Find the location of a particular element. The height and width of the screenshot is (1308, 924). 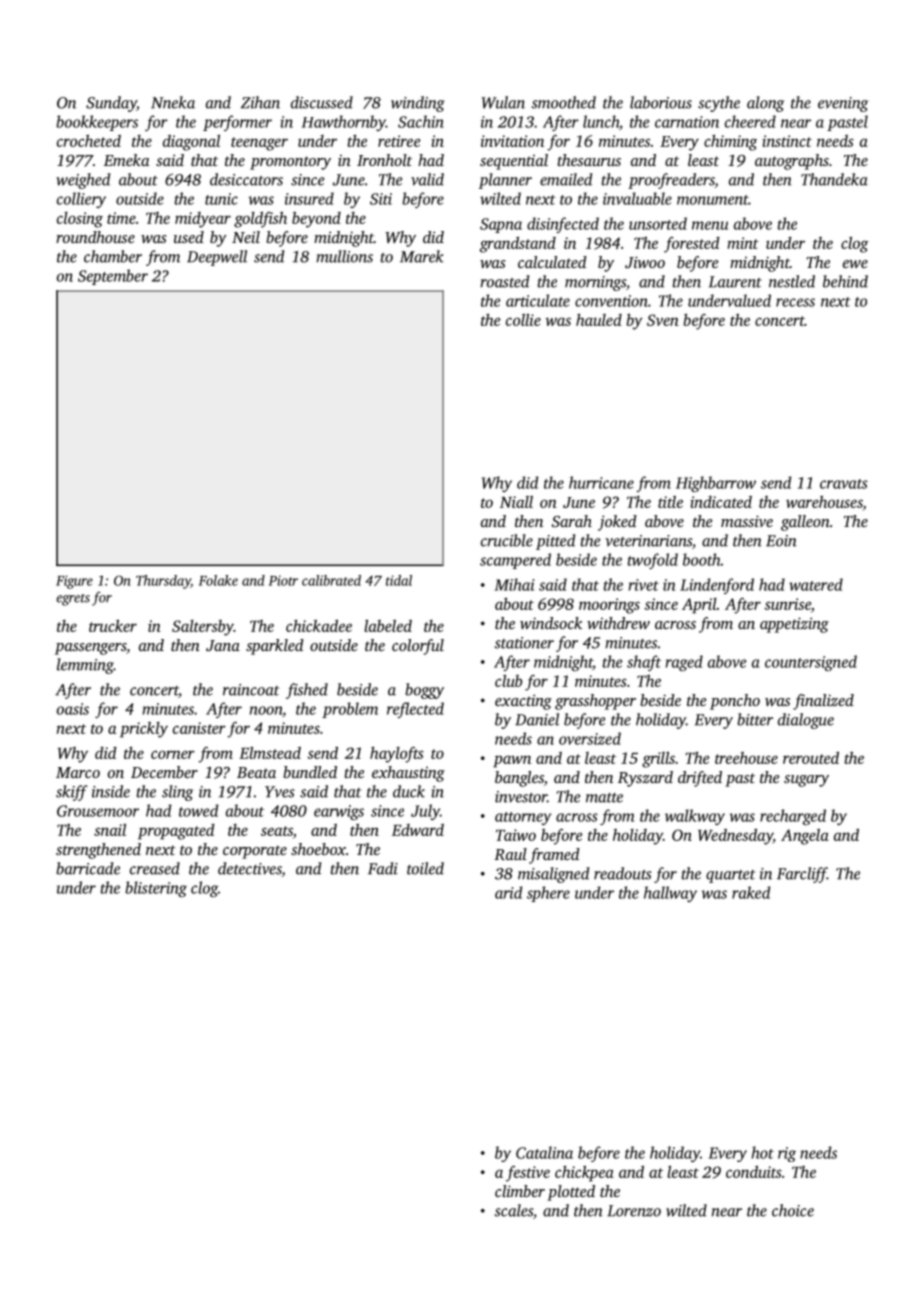

Farcliff is located at coordinates (802, 875).
